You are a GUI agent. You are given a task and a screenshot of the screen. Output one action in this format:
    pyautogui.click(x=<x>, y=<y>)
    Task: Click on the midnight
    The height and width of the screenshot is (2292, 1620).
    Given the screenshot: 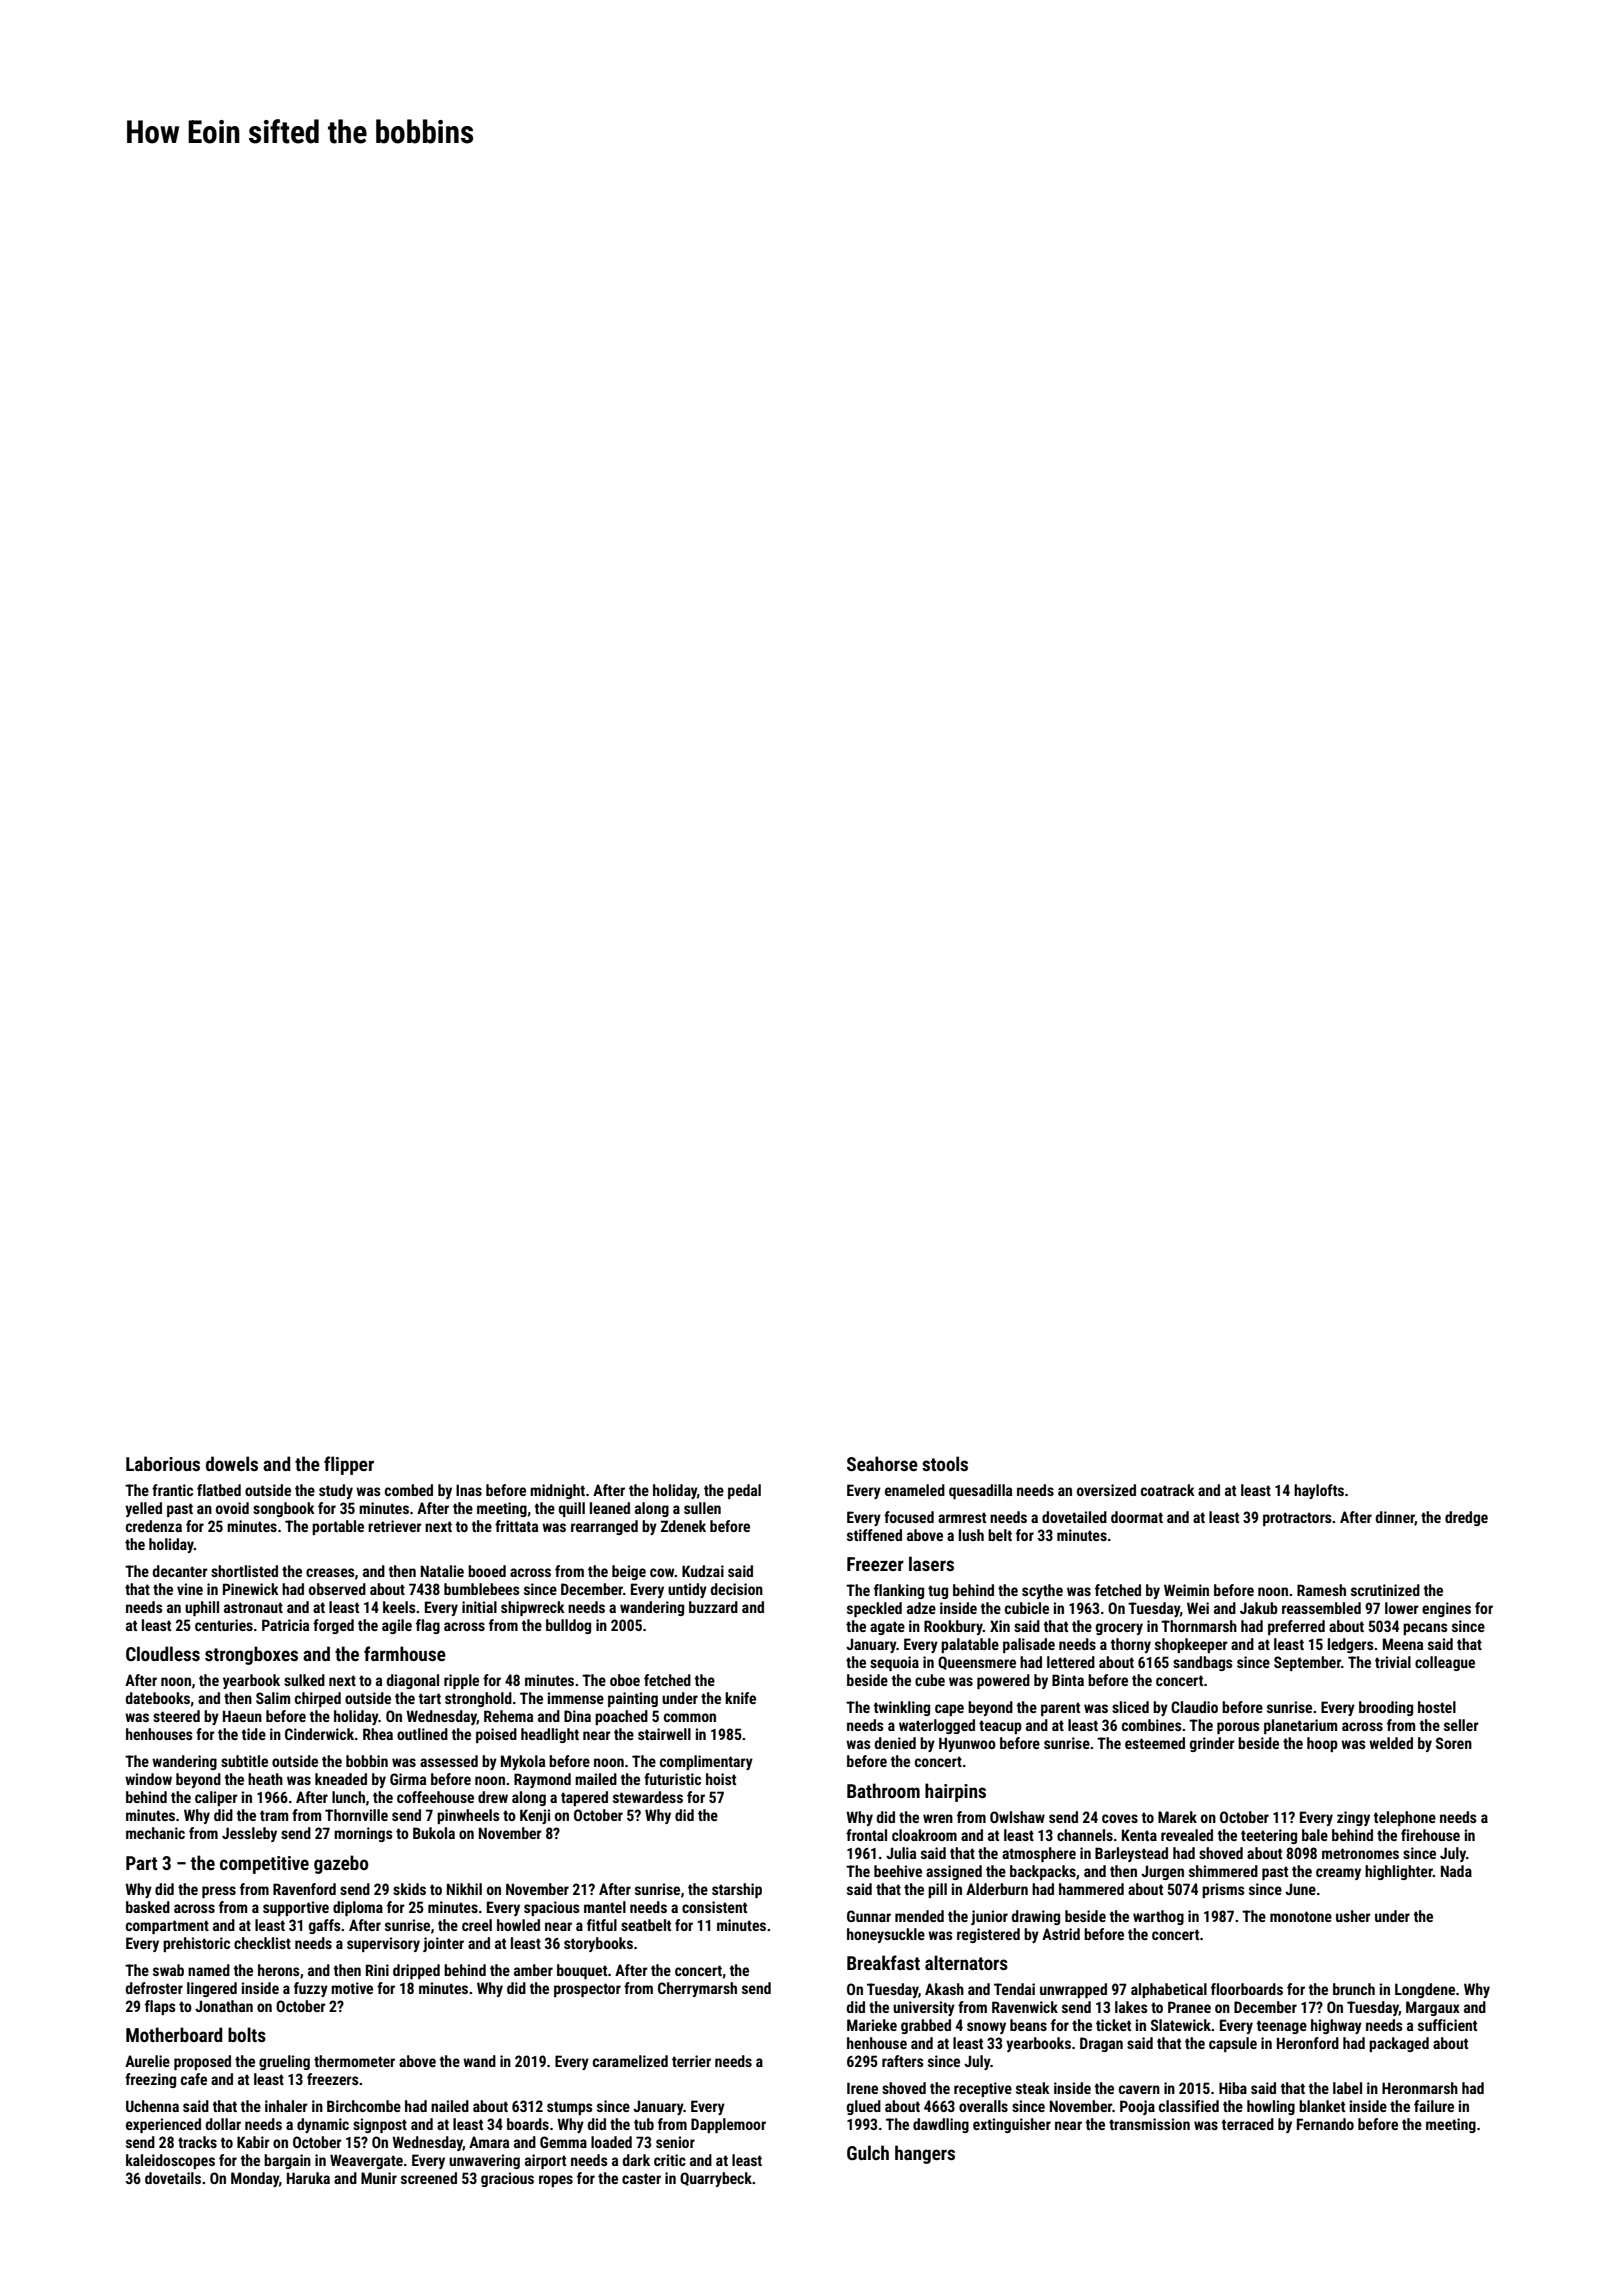 What is the action you would take?
    pyautogui.click(x=557, y=1491)
